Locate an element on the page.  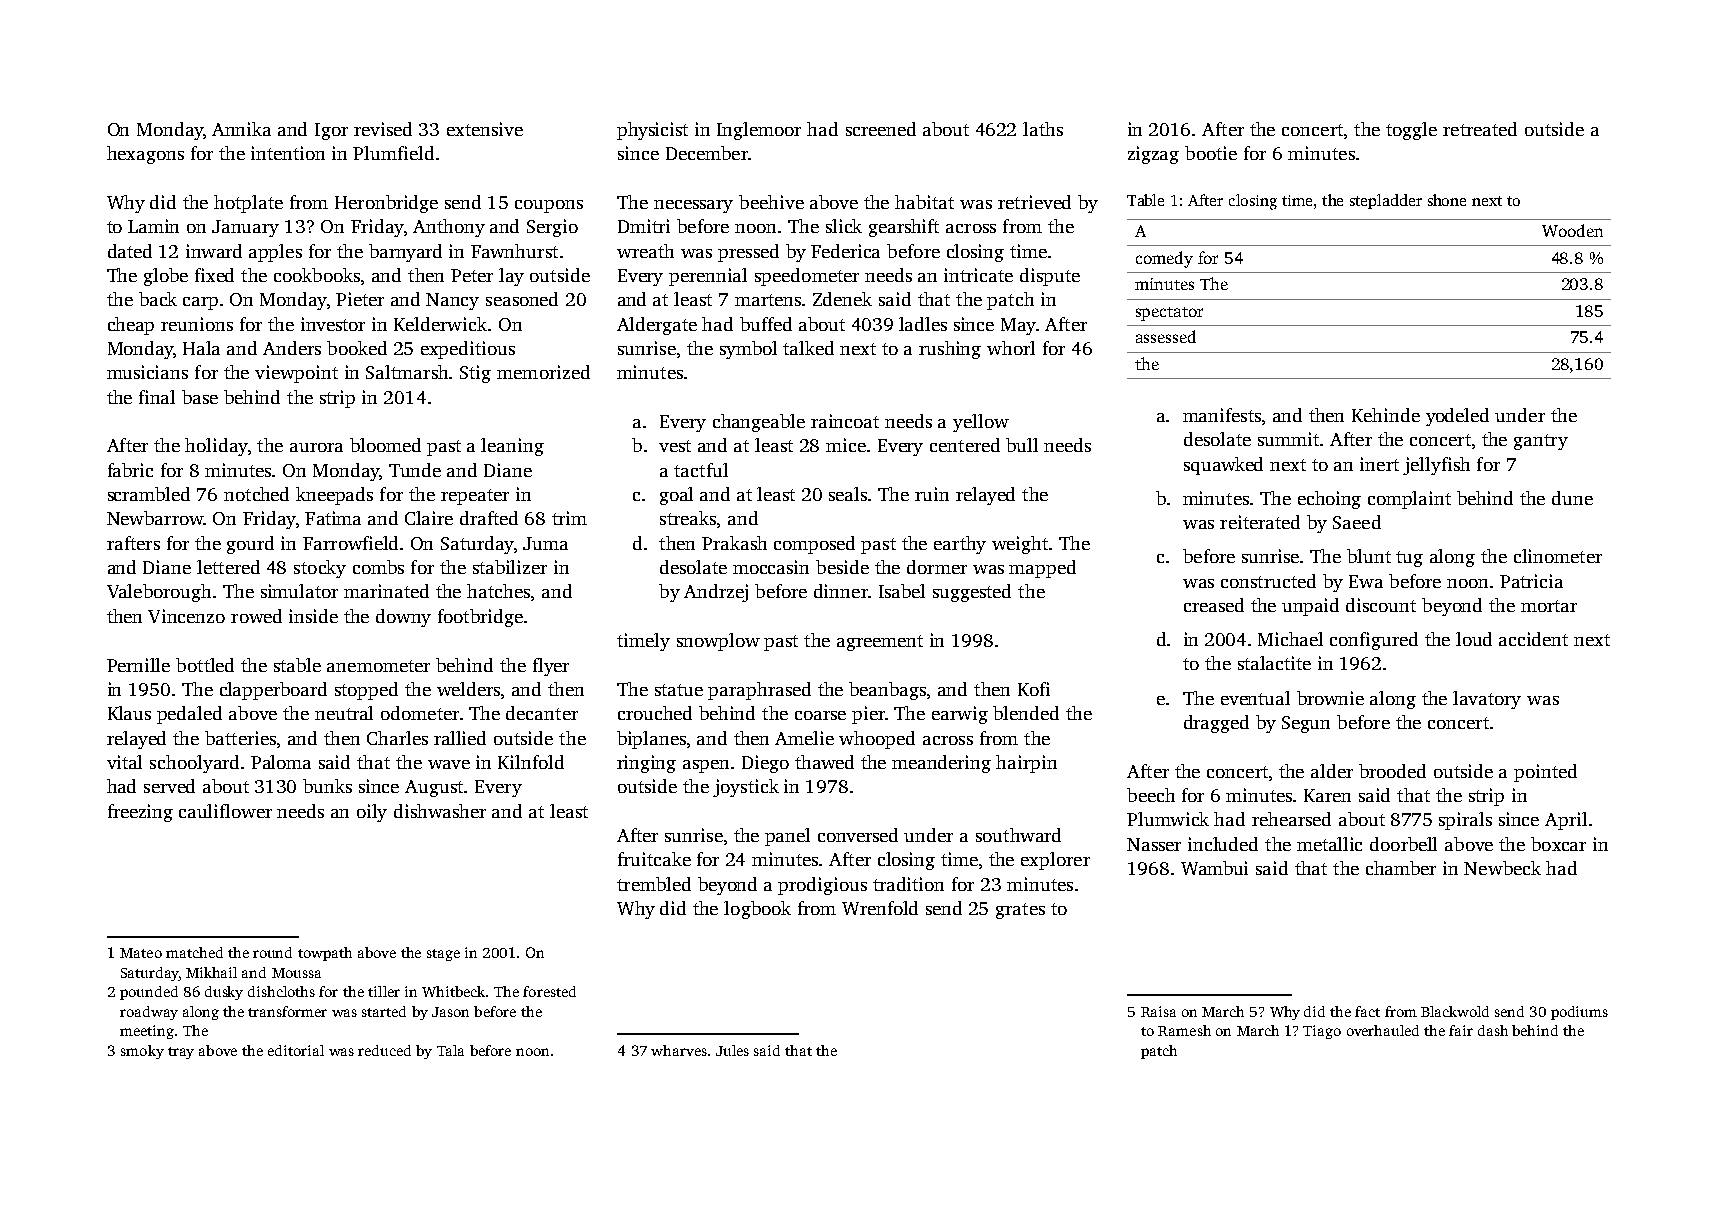
Stig is located at coordinates (475, 374).
